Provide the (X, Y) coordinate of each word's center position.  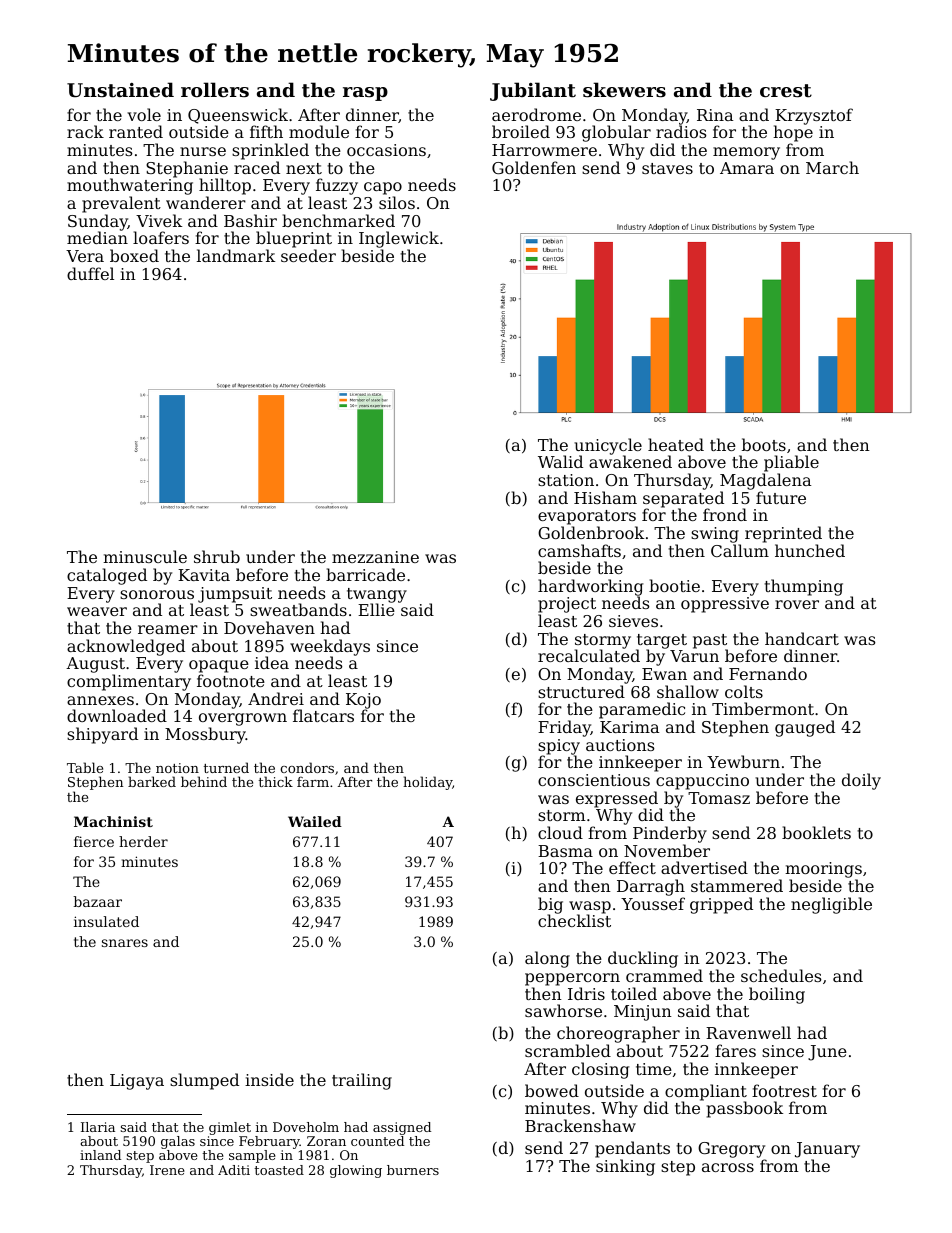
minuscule (145, 556)
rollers (215, 89)
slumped (204, 1081)
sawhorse (563, 1010)
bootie (674, 585)
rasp (365, 94)
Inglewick (399, 239)
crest (786, 91)
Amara (747, 168)
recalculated (589, 656)
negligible (831, 905)
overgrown (243, 719)
